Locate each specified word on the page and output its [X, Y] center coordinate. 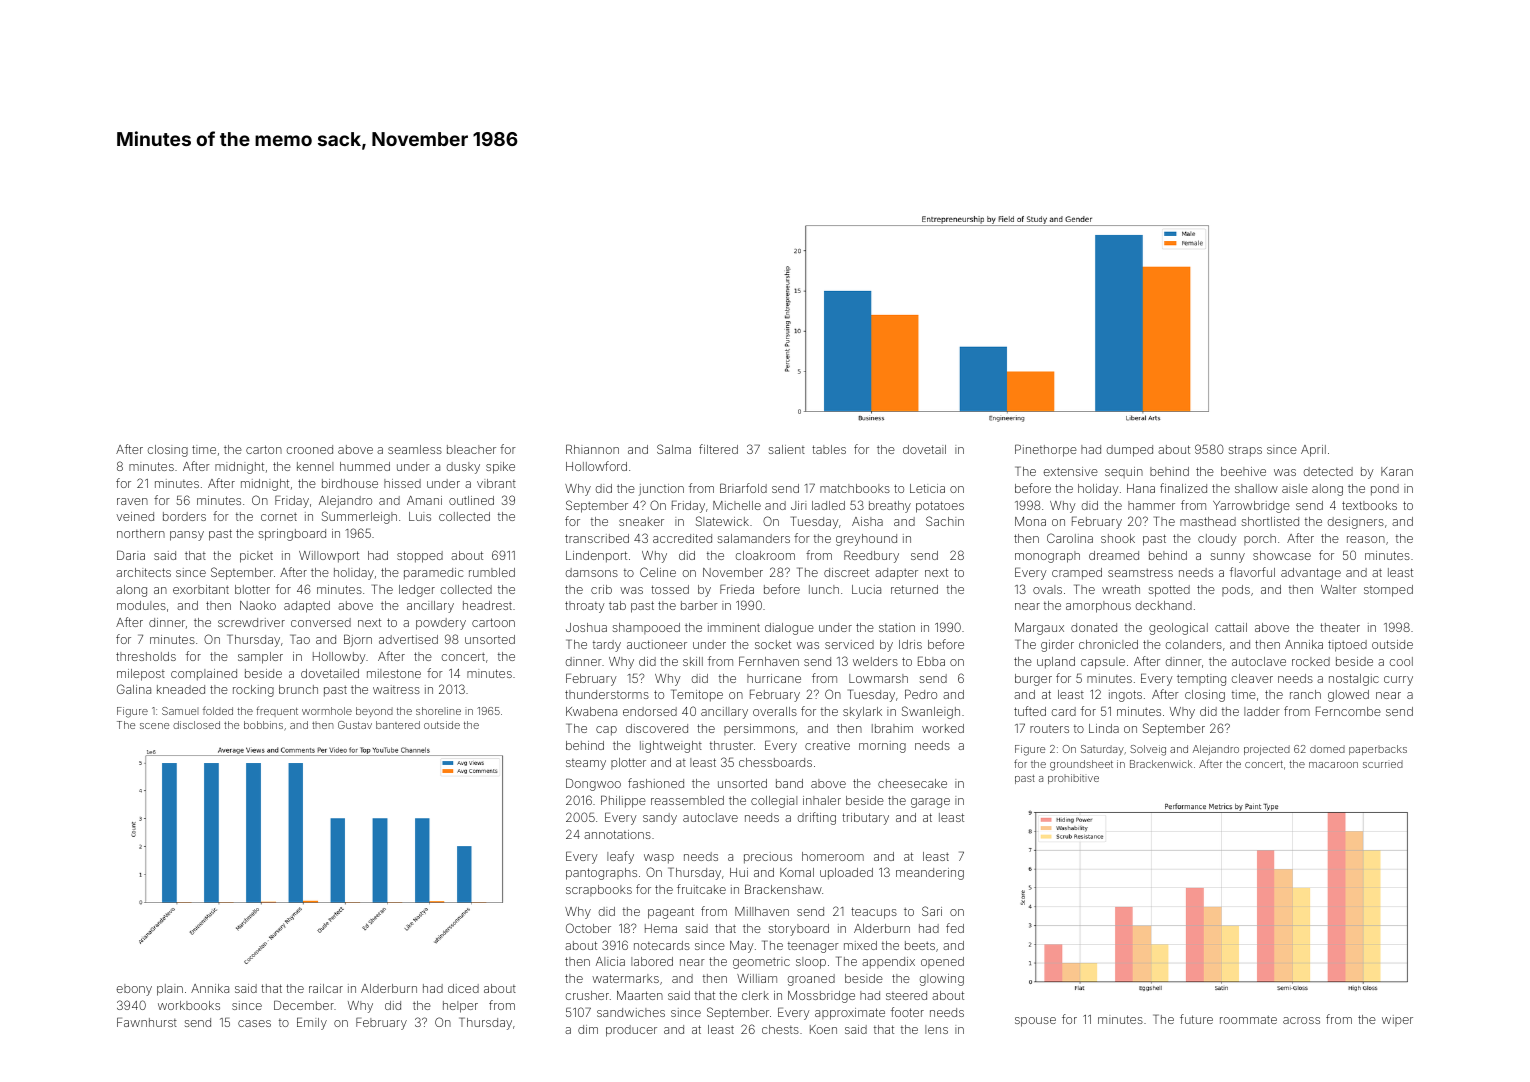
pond [1385, 490]
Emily [312, 1023]
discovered [657, 728]
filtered [718, 449]
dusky [463, 468]
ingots [1125, 696]
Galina [134, 689]
